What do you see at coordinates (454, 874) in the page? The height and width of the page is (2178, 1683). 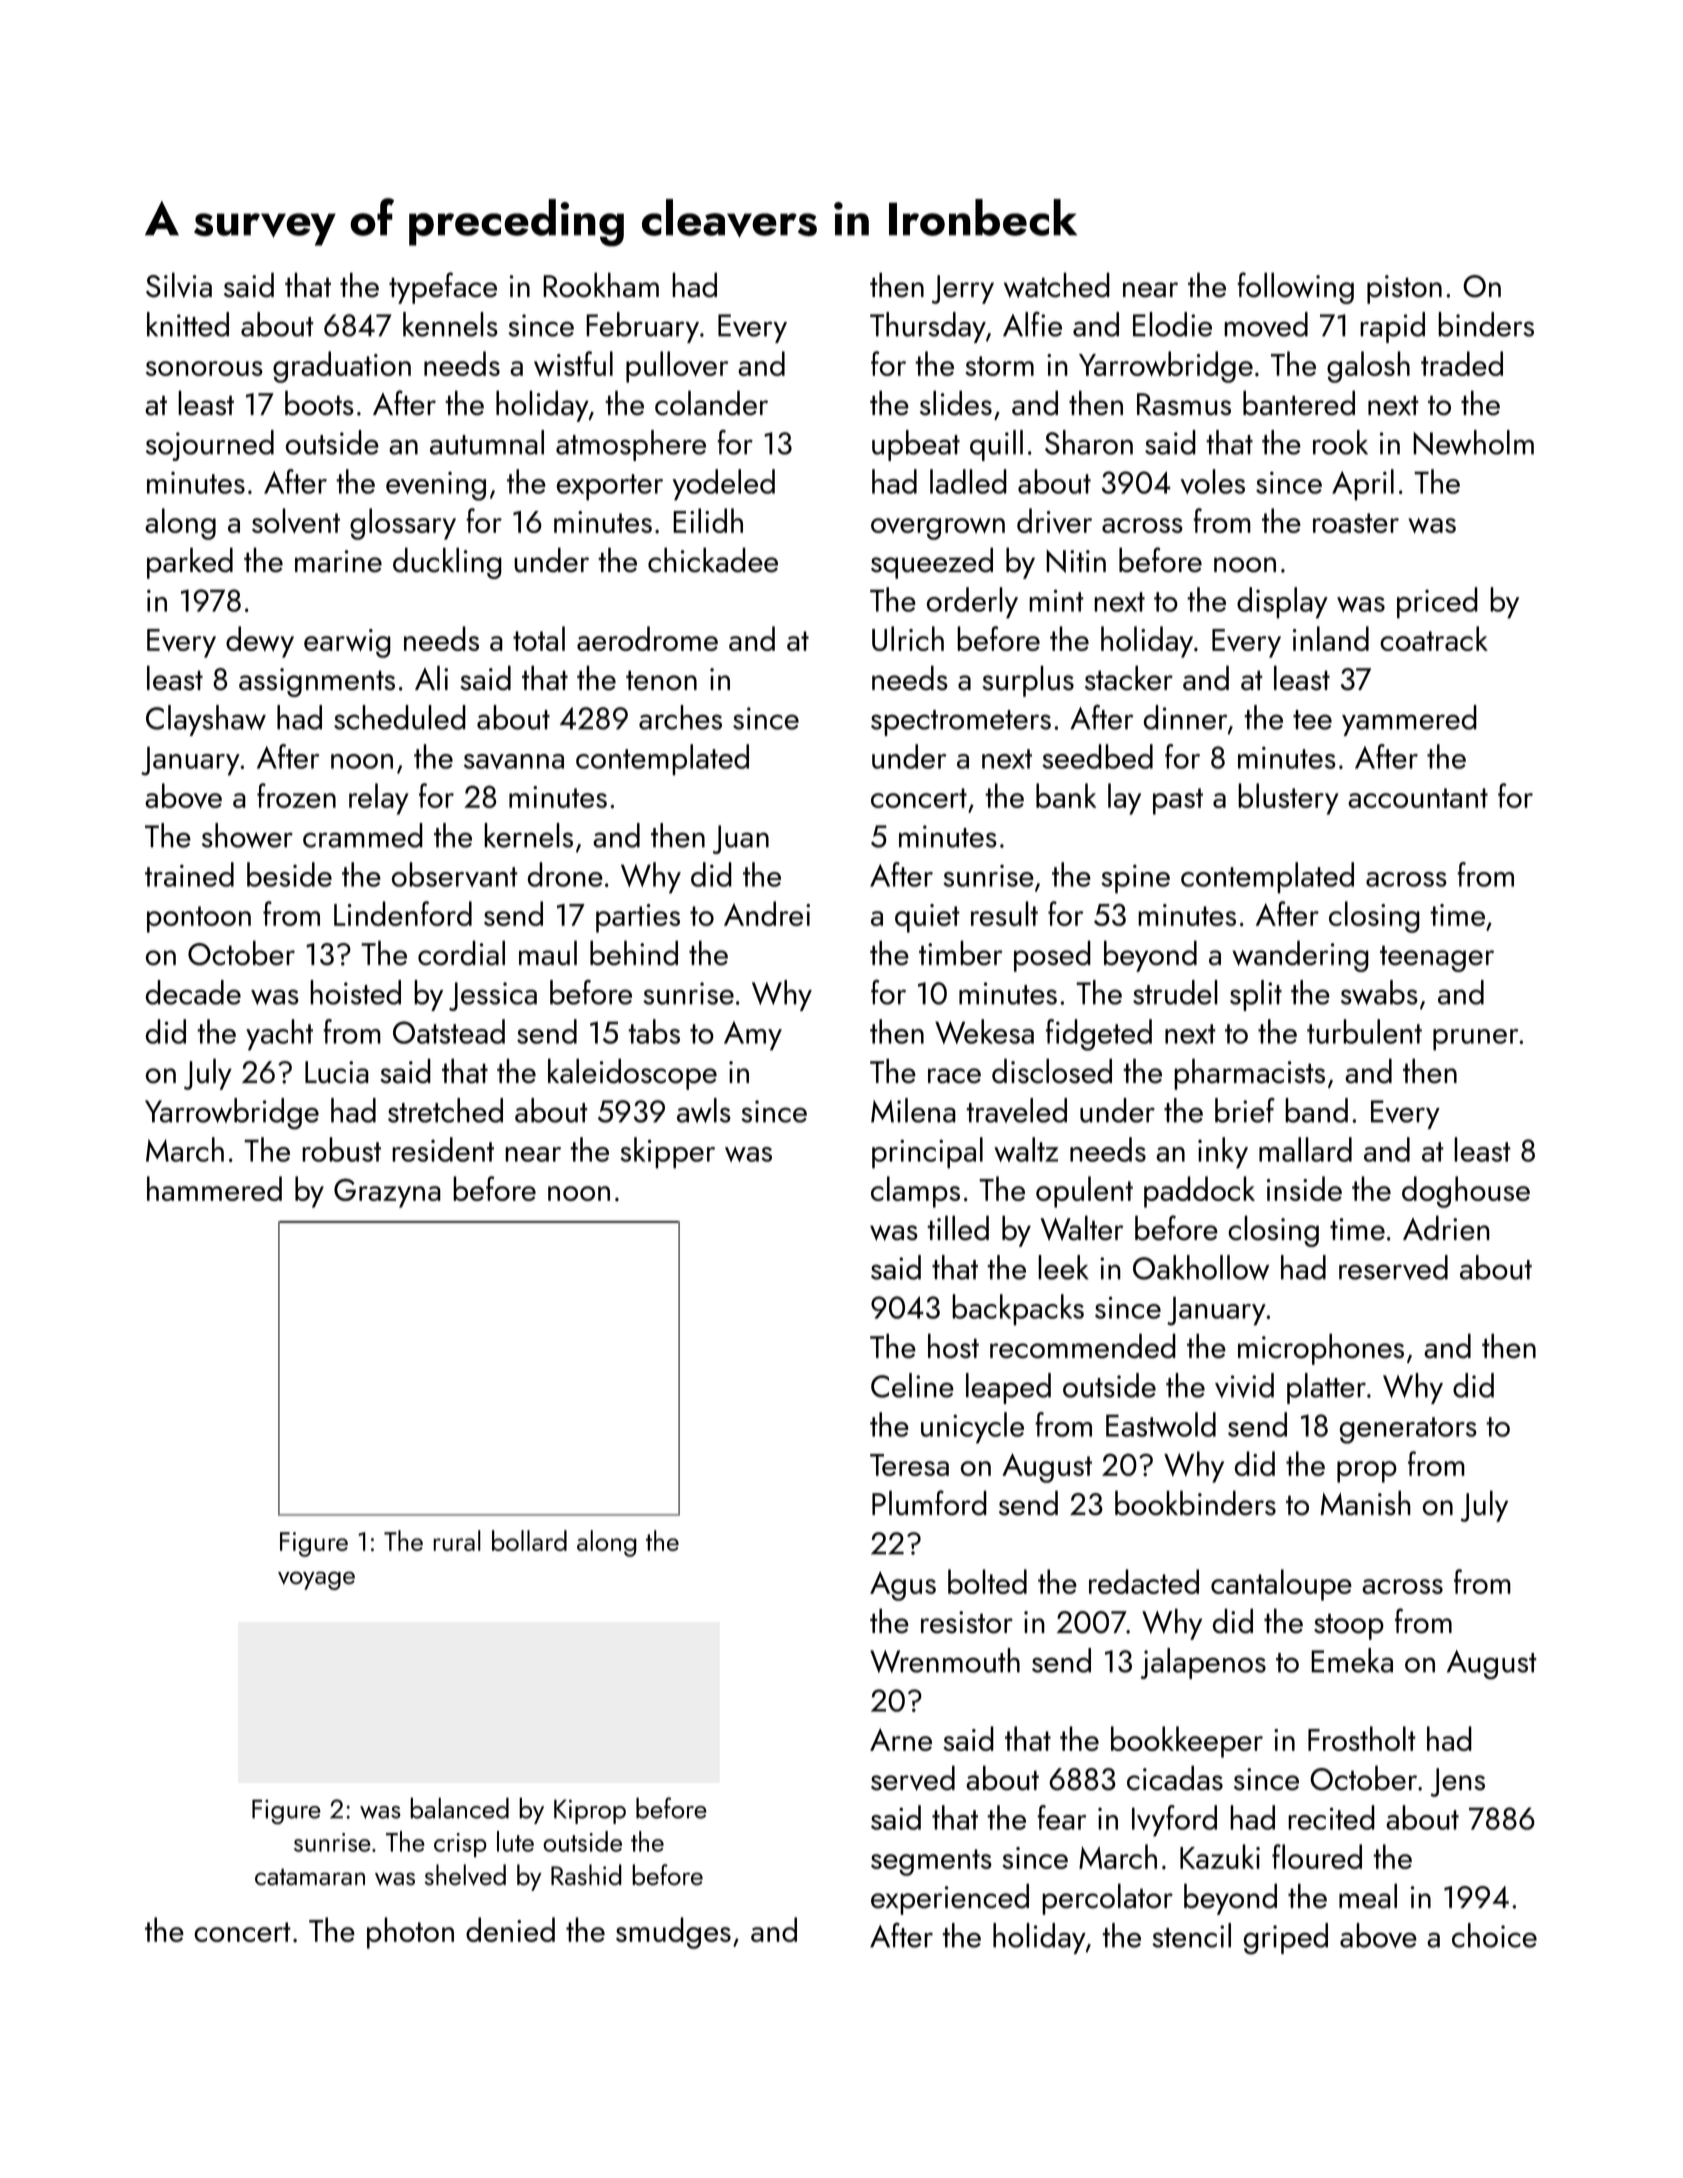 I see `observant` at bounding box center [454, 874].
